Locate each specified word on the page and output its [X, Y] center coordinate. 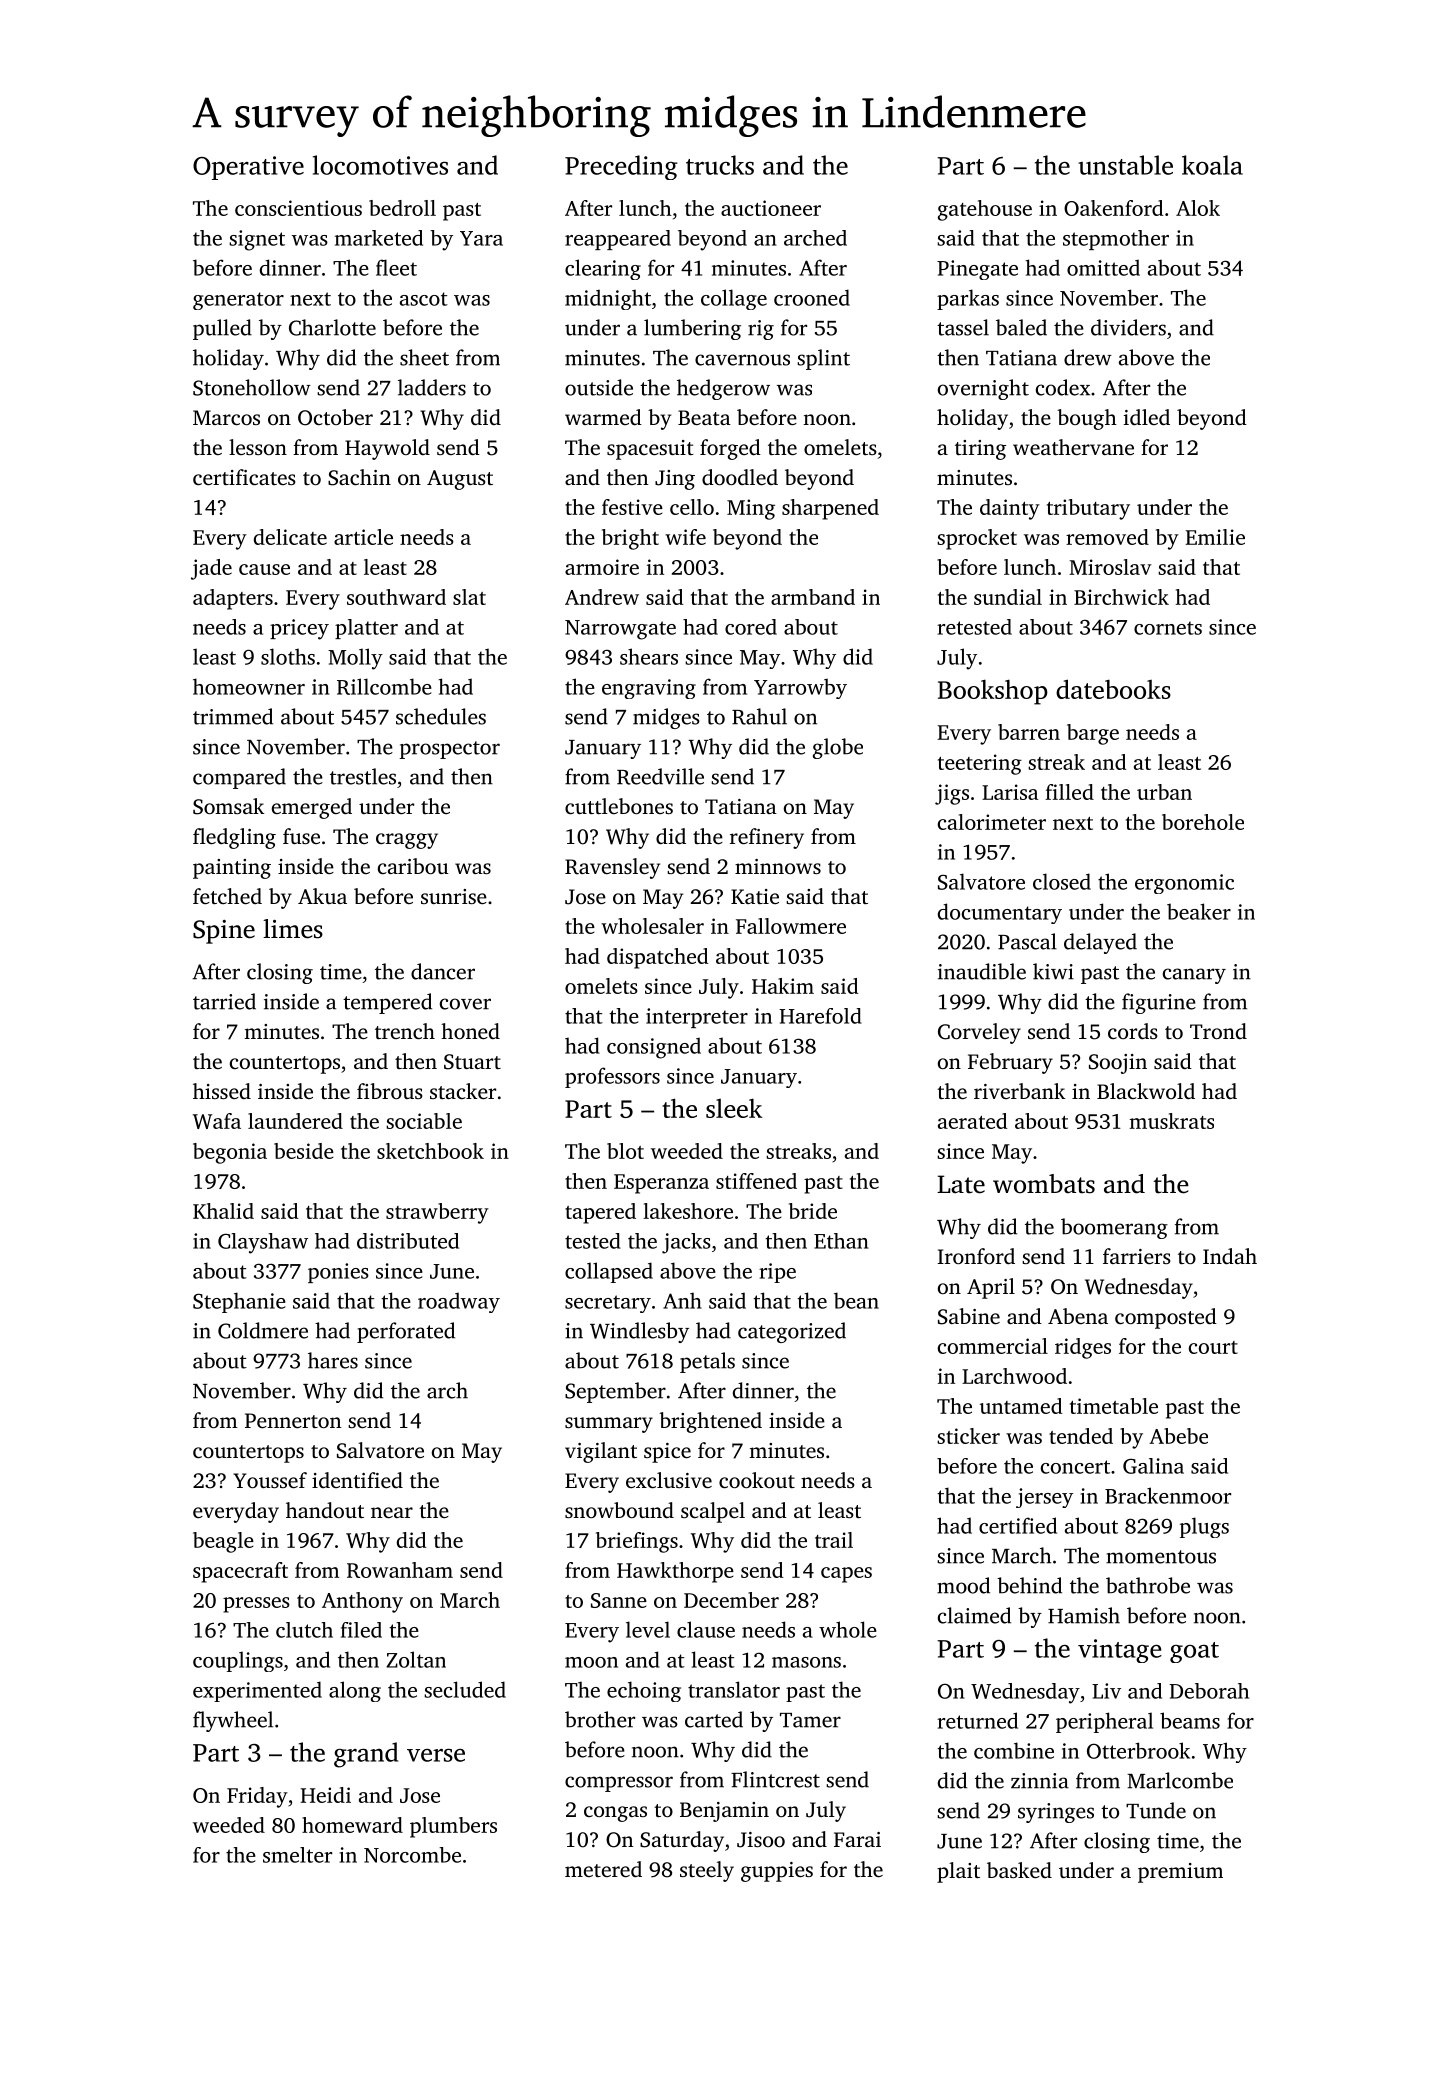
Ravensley [612, 868]
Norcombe [412, 1855]
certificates [244, 477]
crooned [812, 297]
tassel [963, 327]
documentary [1000, 913]
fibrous [390, 1091]
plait [958, 1872]
